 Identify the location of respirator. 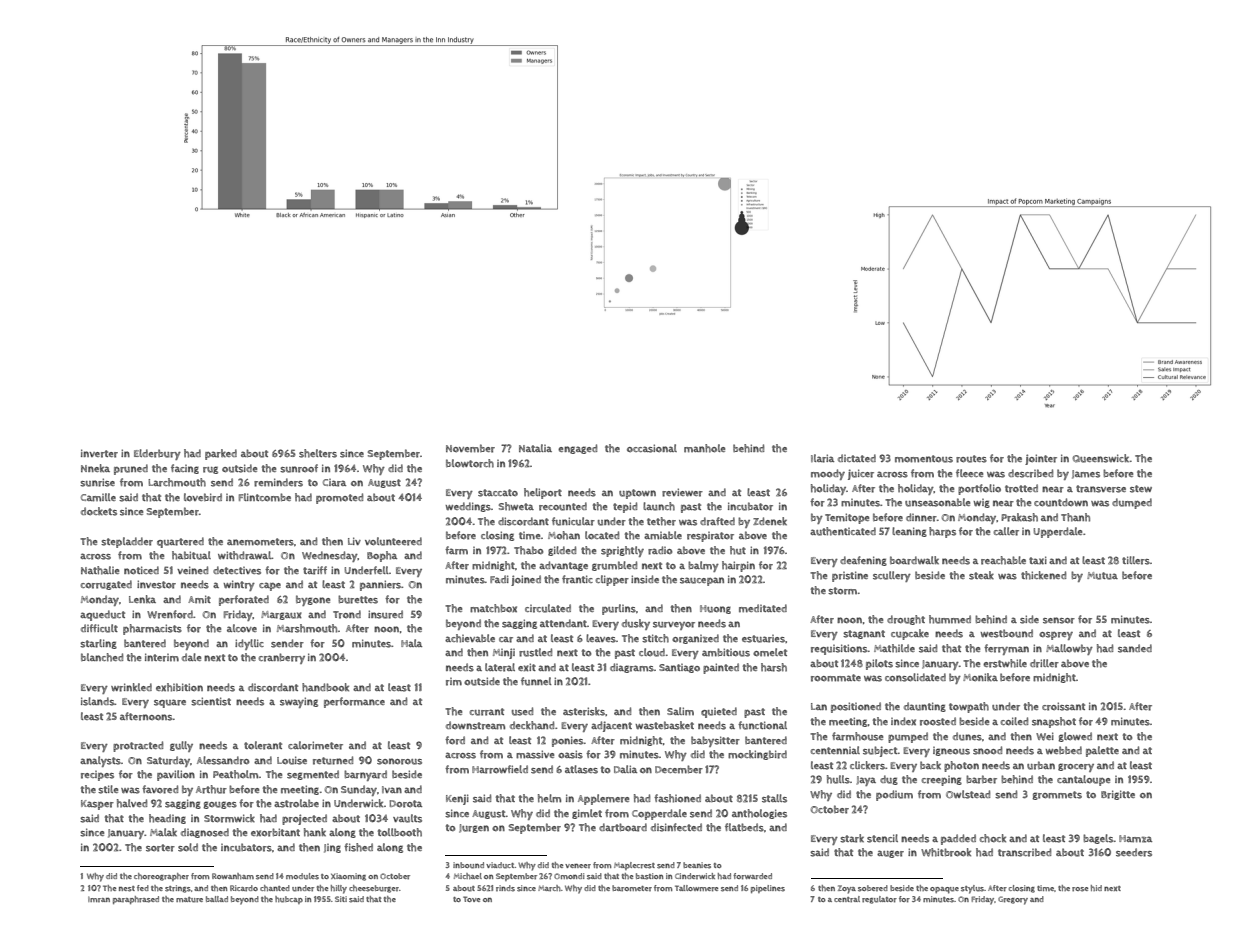
(710, 537).
